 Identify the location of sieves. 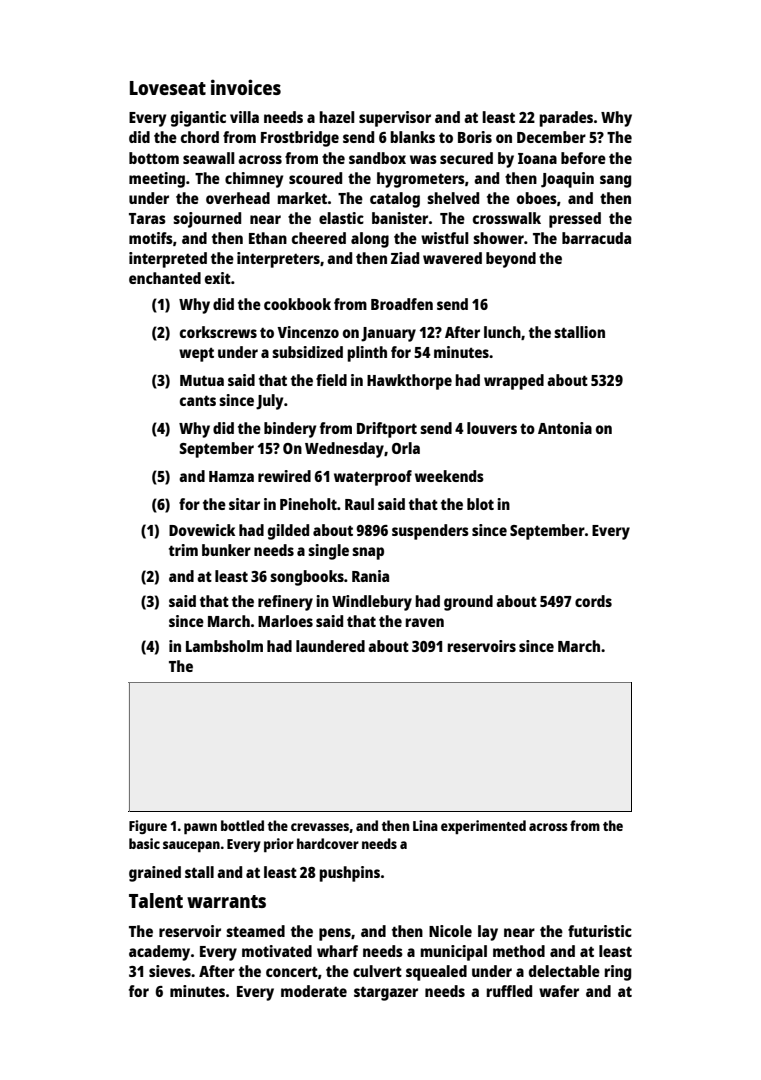
(170, 971).
